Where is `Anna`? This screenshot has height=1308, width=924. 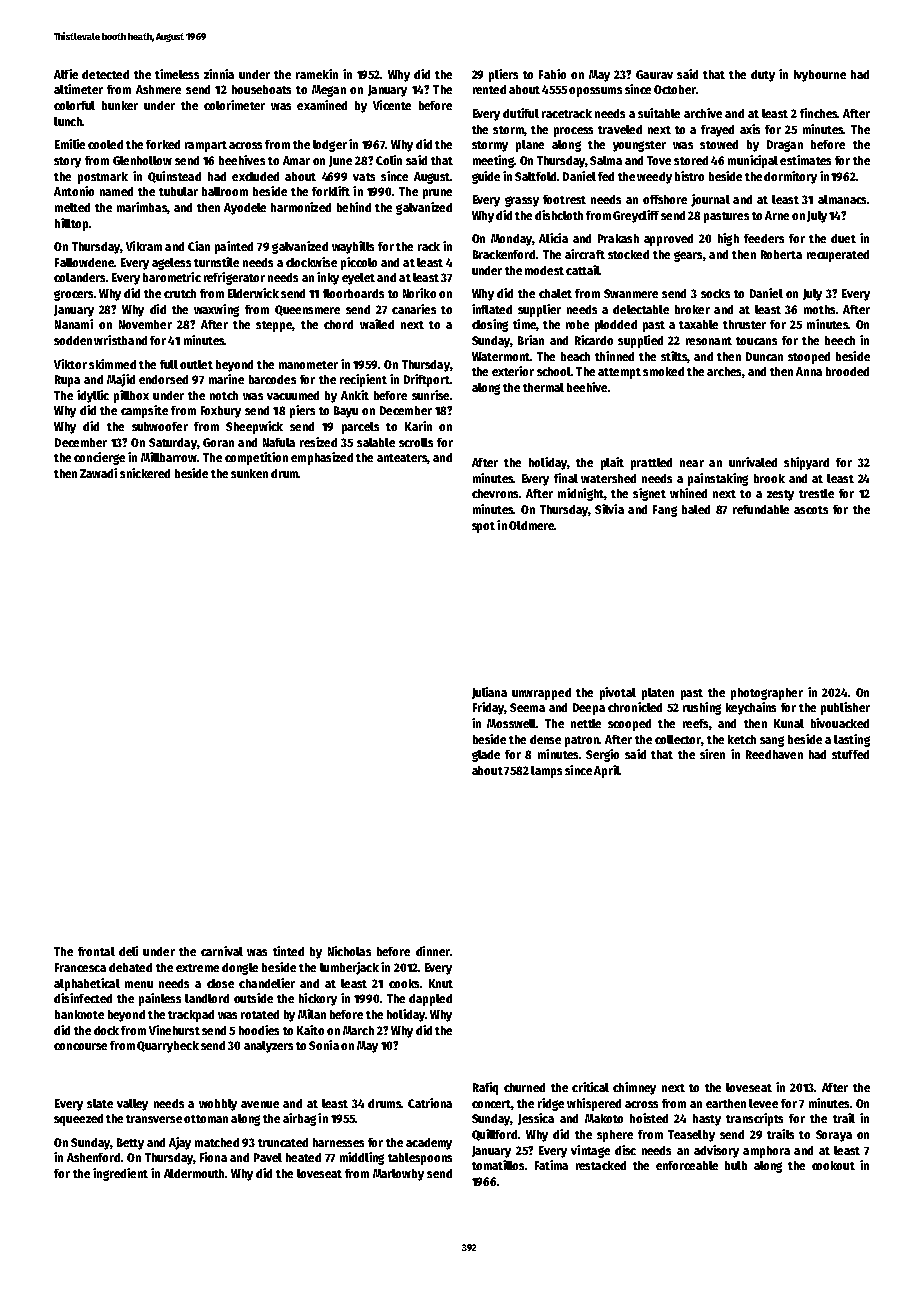
Anna is located at coordinates (809, 371).
